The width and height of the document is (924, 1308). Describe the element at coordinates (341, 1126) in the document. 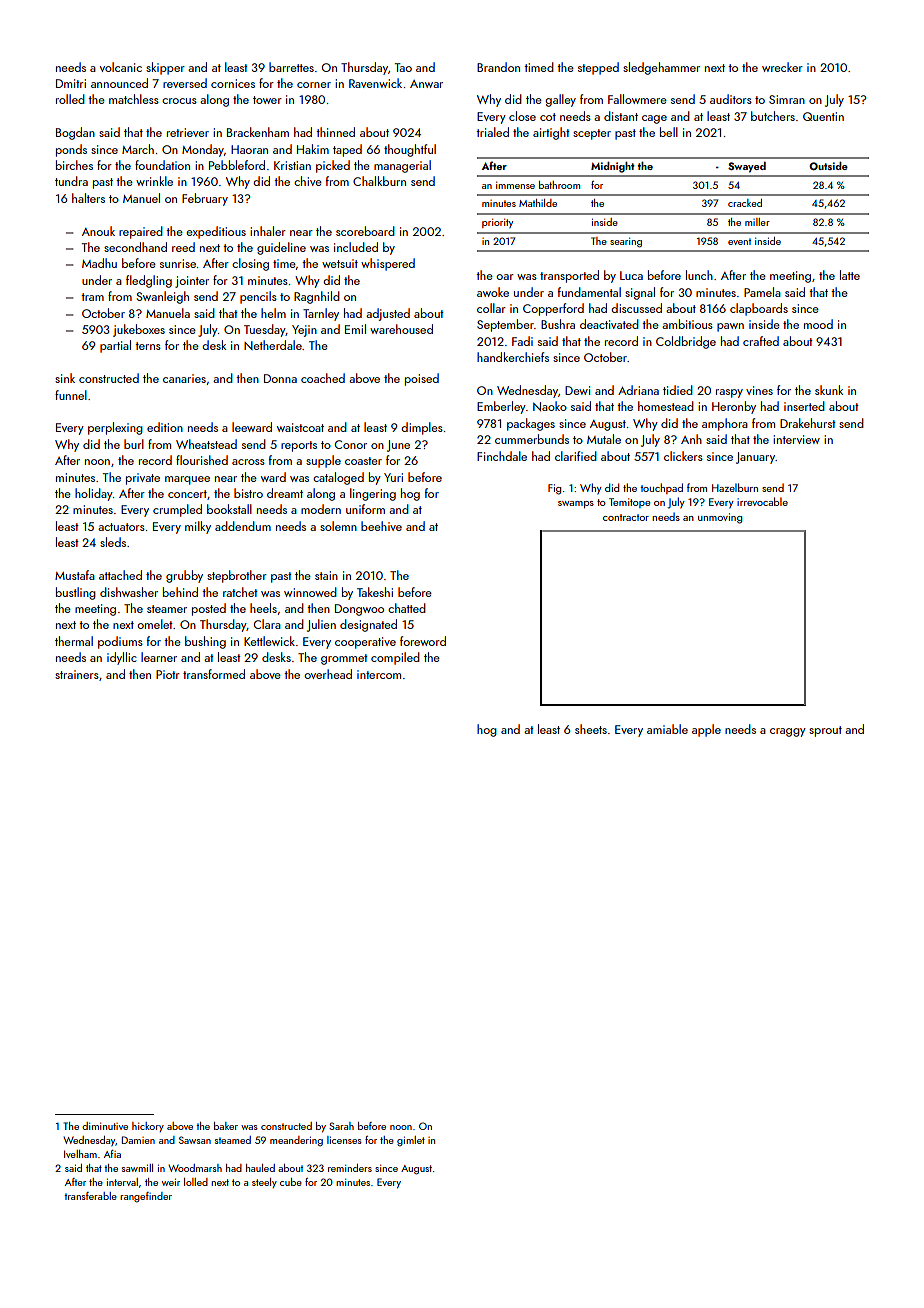

I see `Sarah` at that location.
